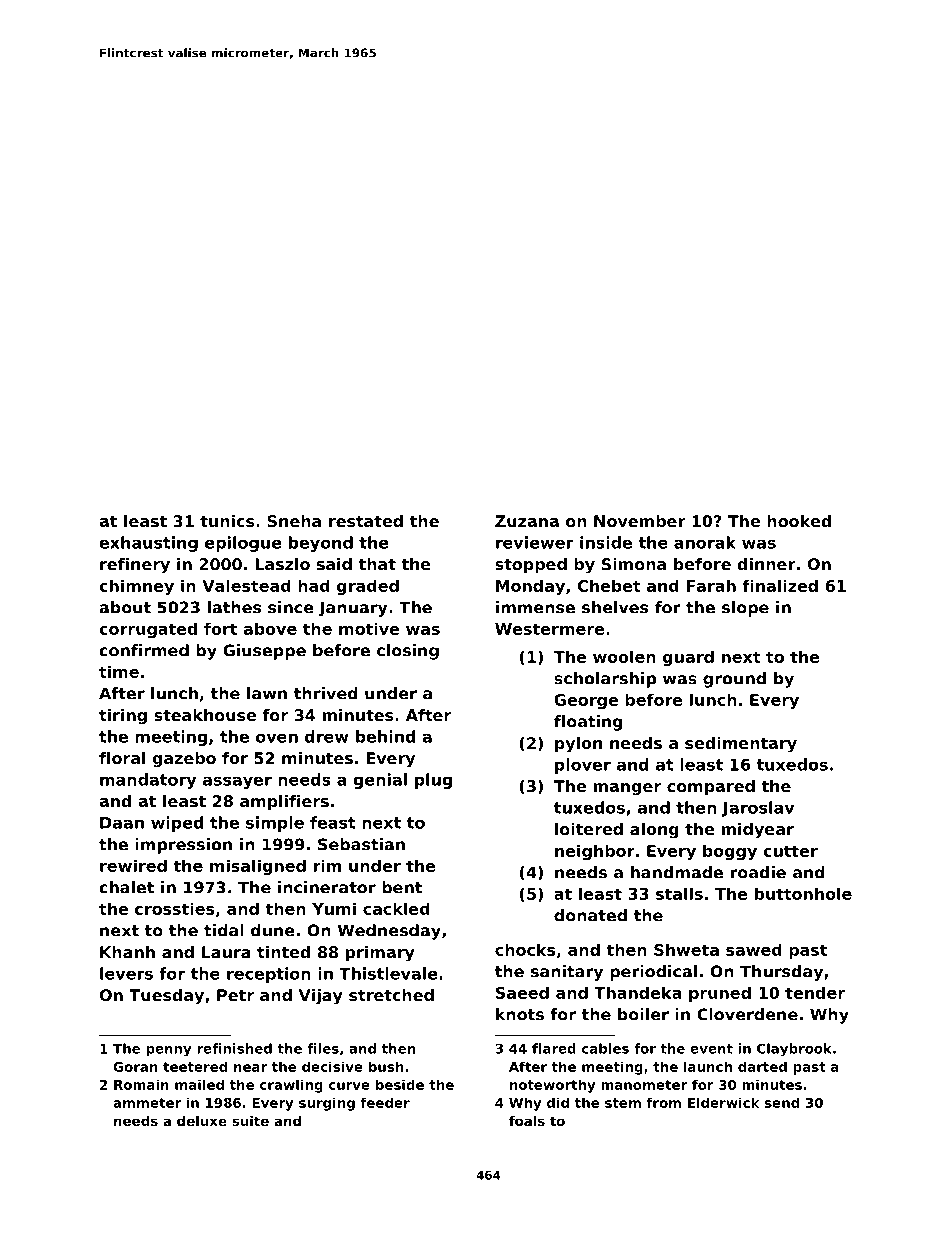 The image size is (952, 1233). What do you see at coordinates (790, 851) in the screenshot?
I see `cutter` at bounding box center [790, 851].
